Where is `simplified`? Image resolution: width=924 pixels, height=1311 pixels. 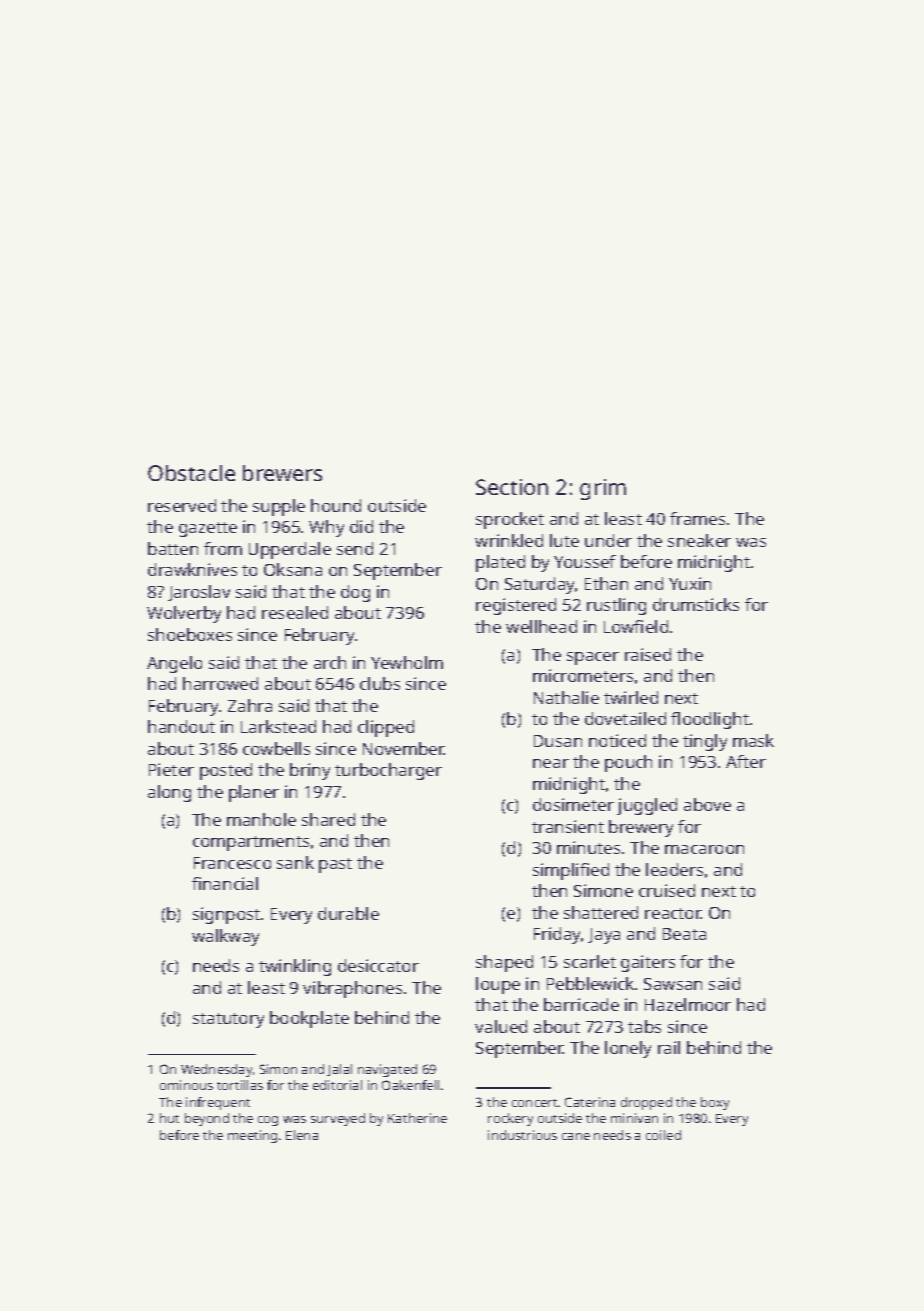
simplified is located at coordinates (571, 871).
